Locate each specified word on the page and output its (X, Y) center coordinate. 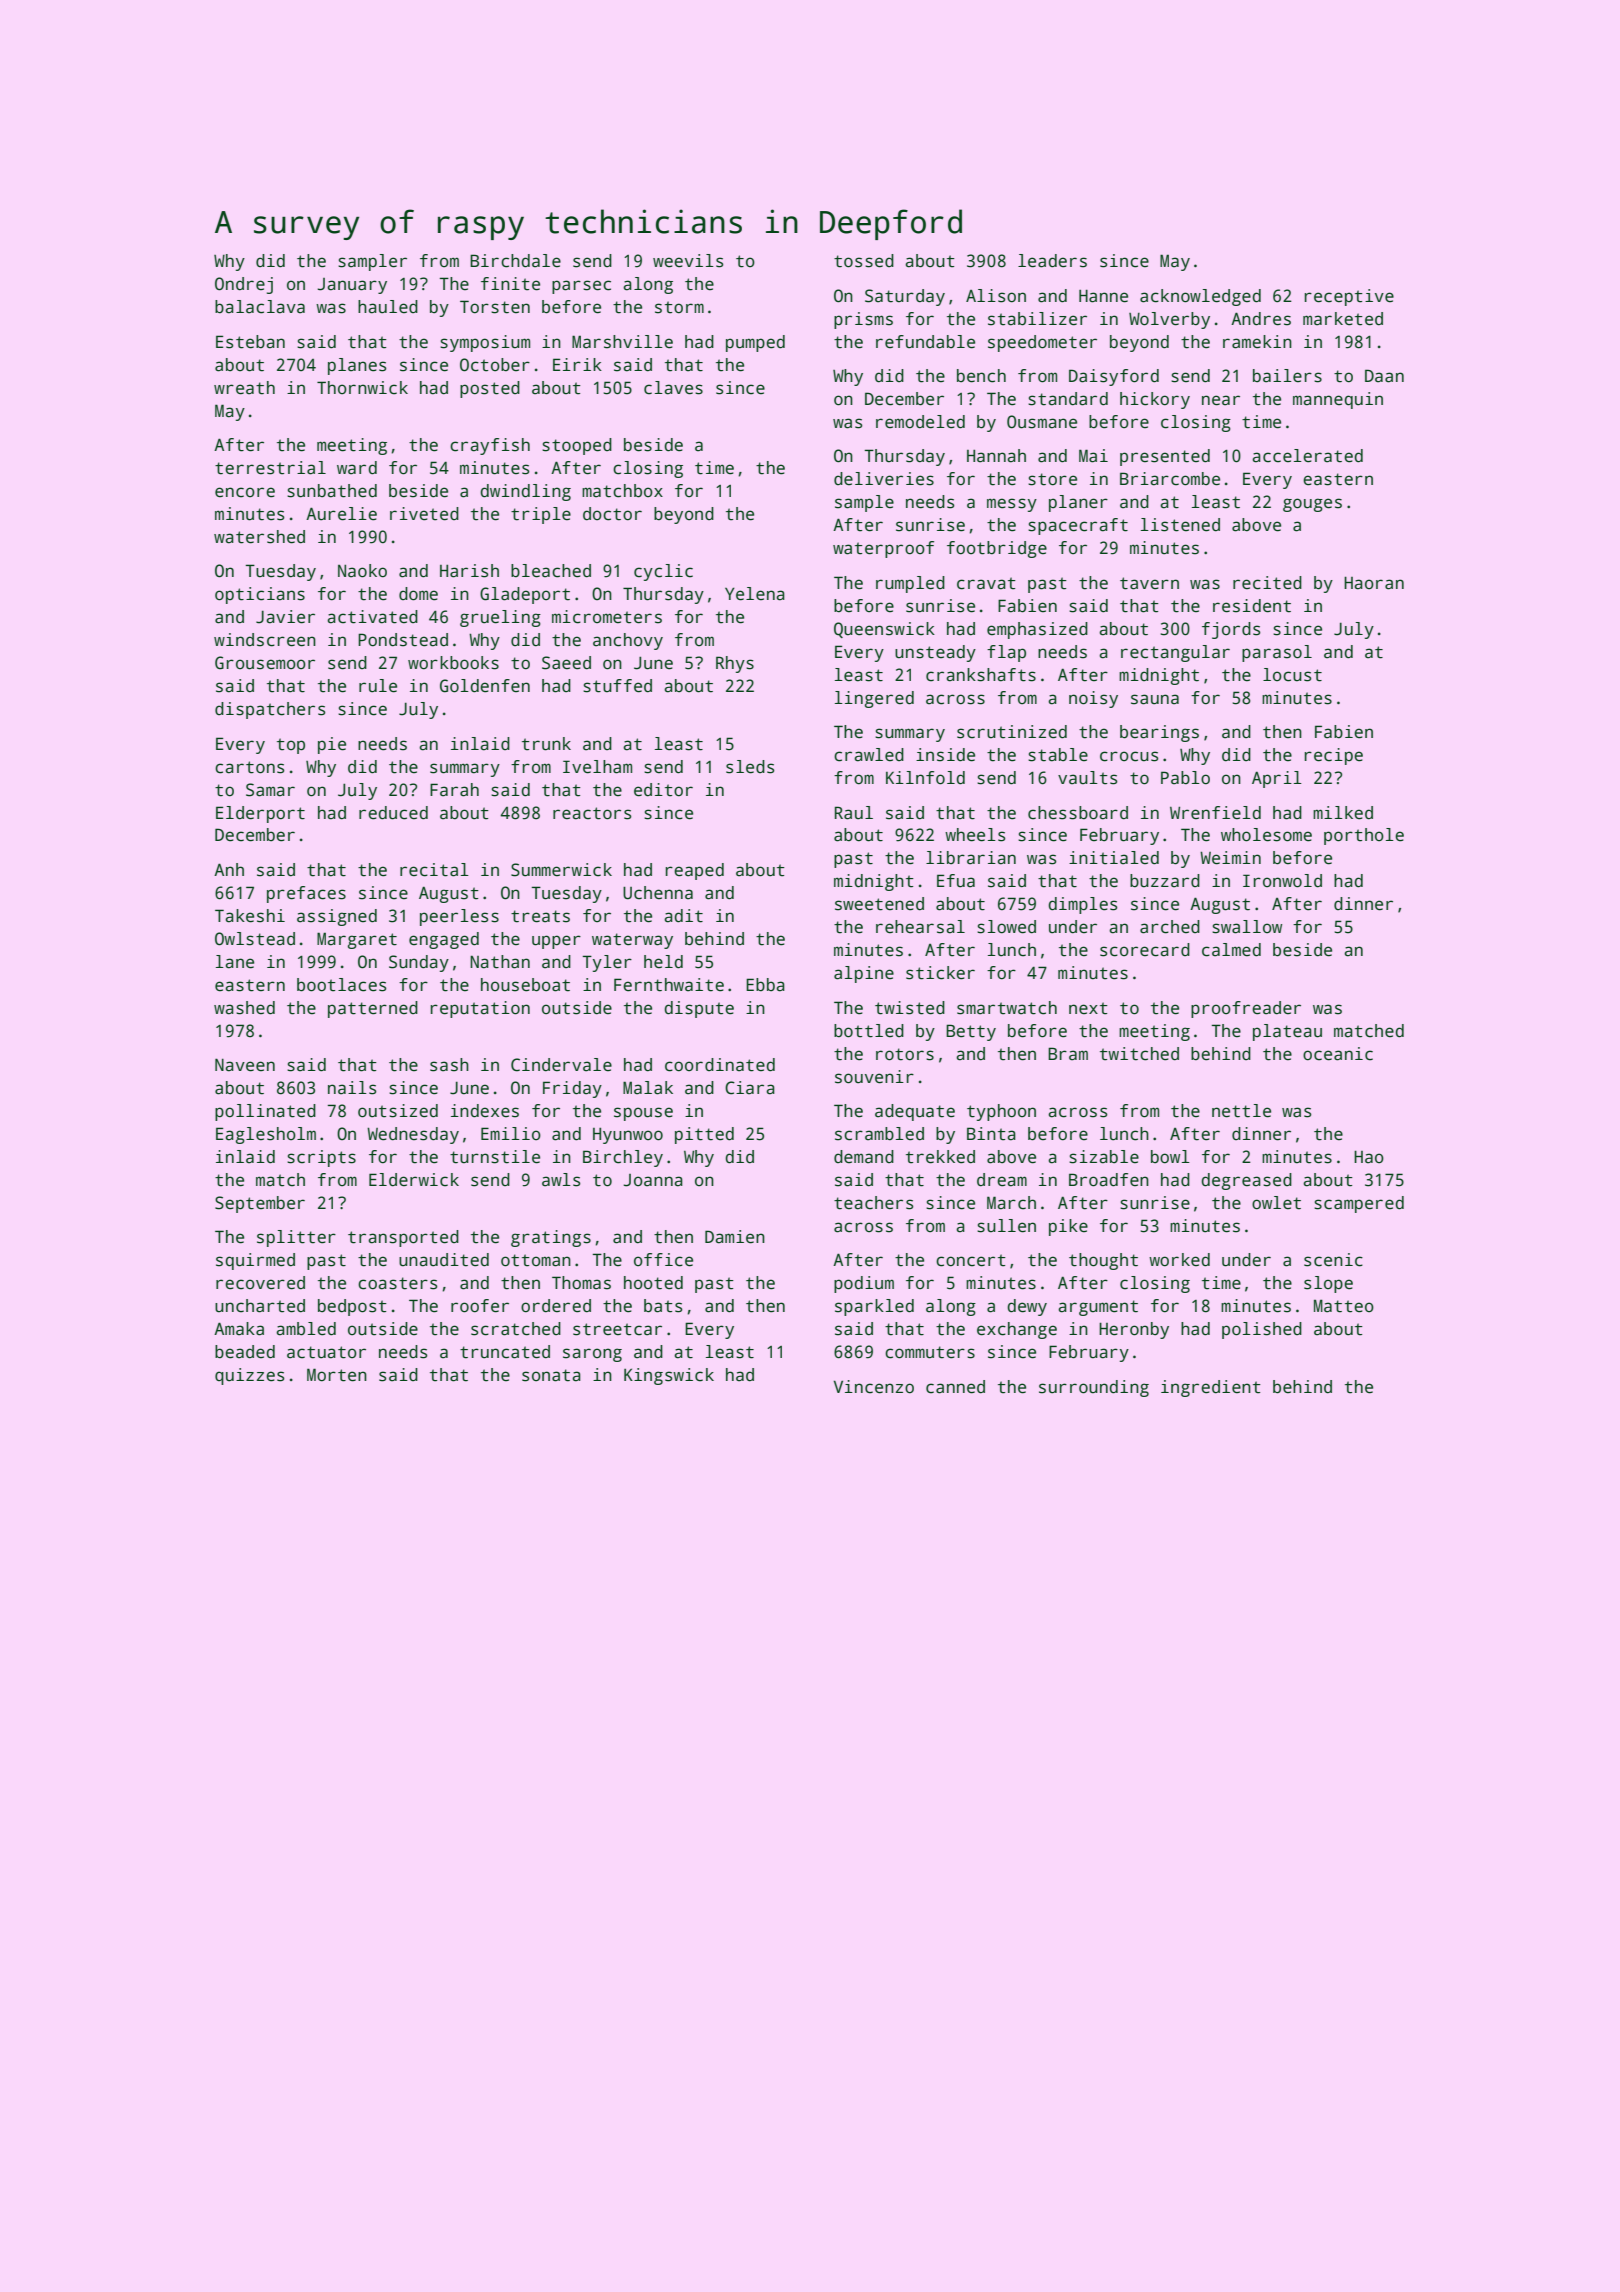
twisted (910, 1008)
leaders (1052, 261)
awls (561, 1180)
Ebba (765, 985)
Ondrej (244, 285)
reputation (480, 1009)
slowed (1006, 927)
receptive (1349, 297)
